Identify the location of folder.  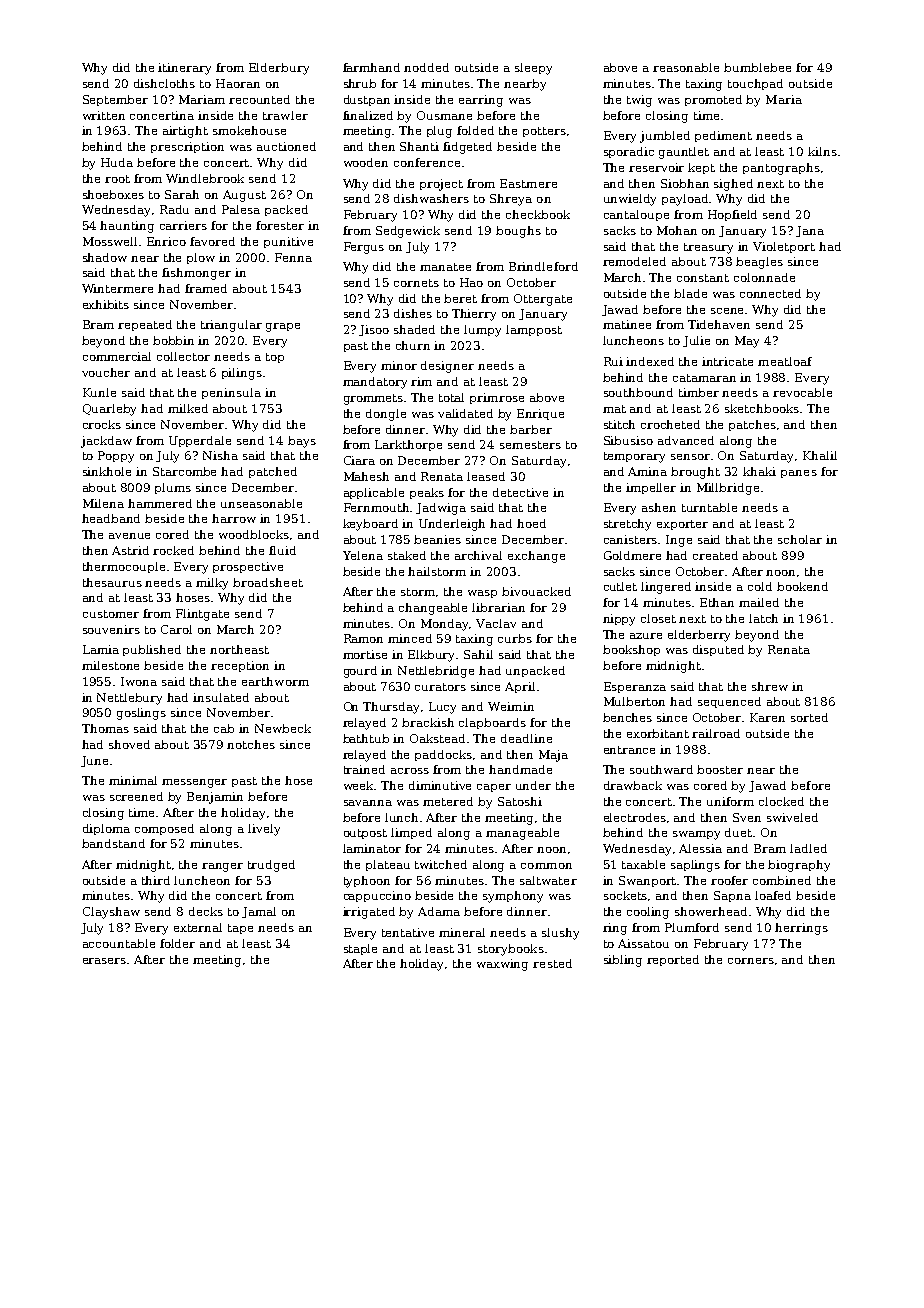
(177, 943).
